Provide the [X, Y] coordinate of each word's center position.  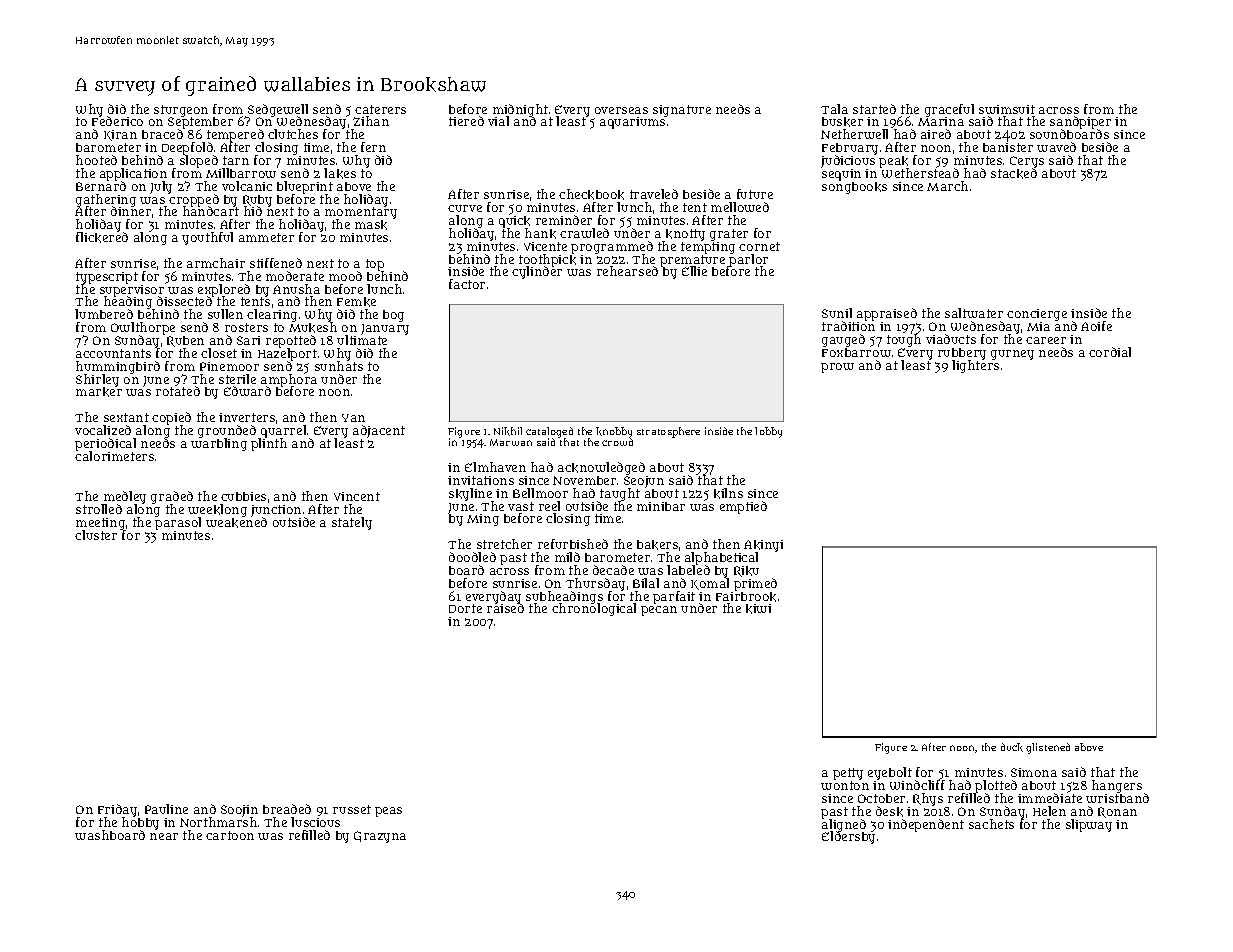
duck [1012, 747]
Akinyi [763, 546]
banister [1008, 147]
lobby [768, 432]
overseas [621, 110]
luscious [315, 822]
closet [219, 353]
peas [388, 812]
